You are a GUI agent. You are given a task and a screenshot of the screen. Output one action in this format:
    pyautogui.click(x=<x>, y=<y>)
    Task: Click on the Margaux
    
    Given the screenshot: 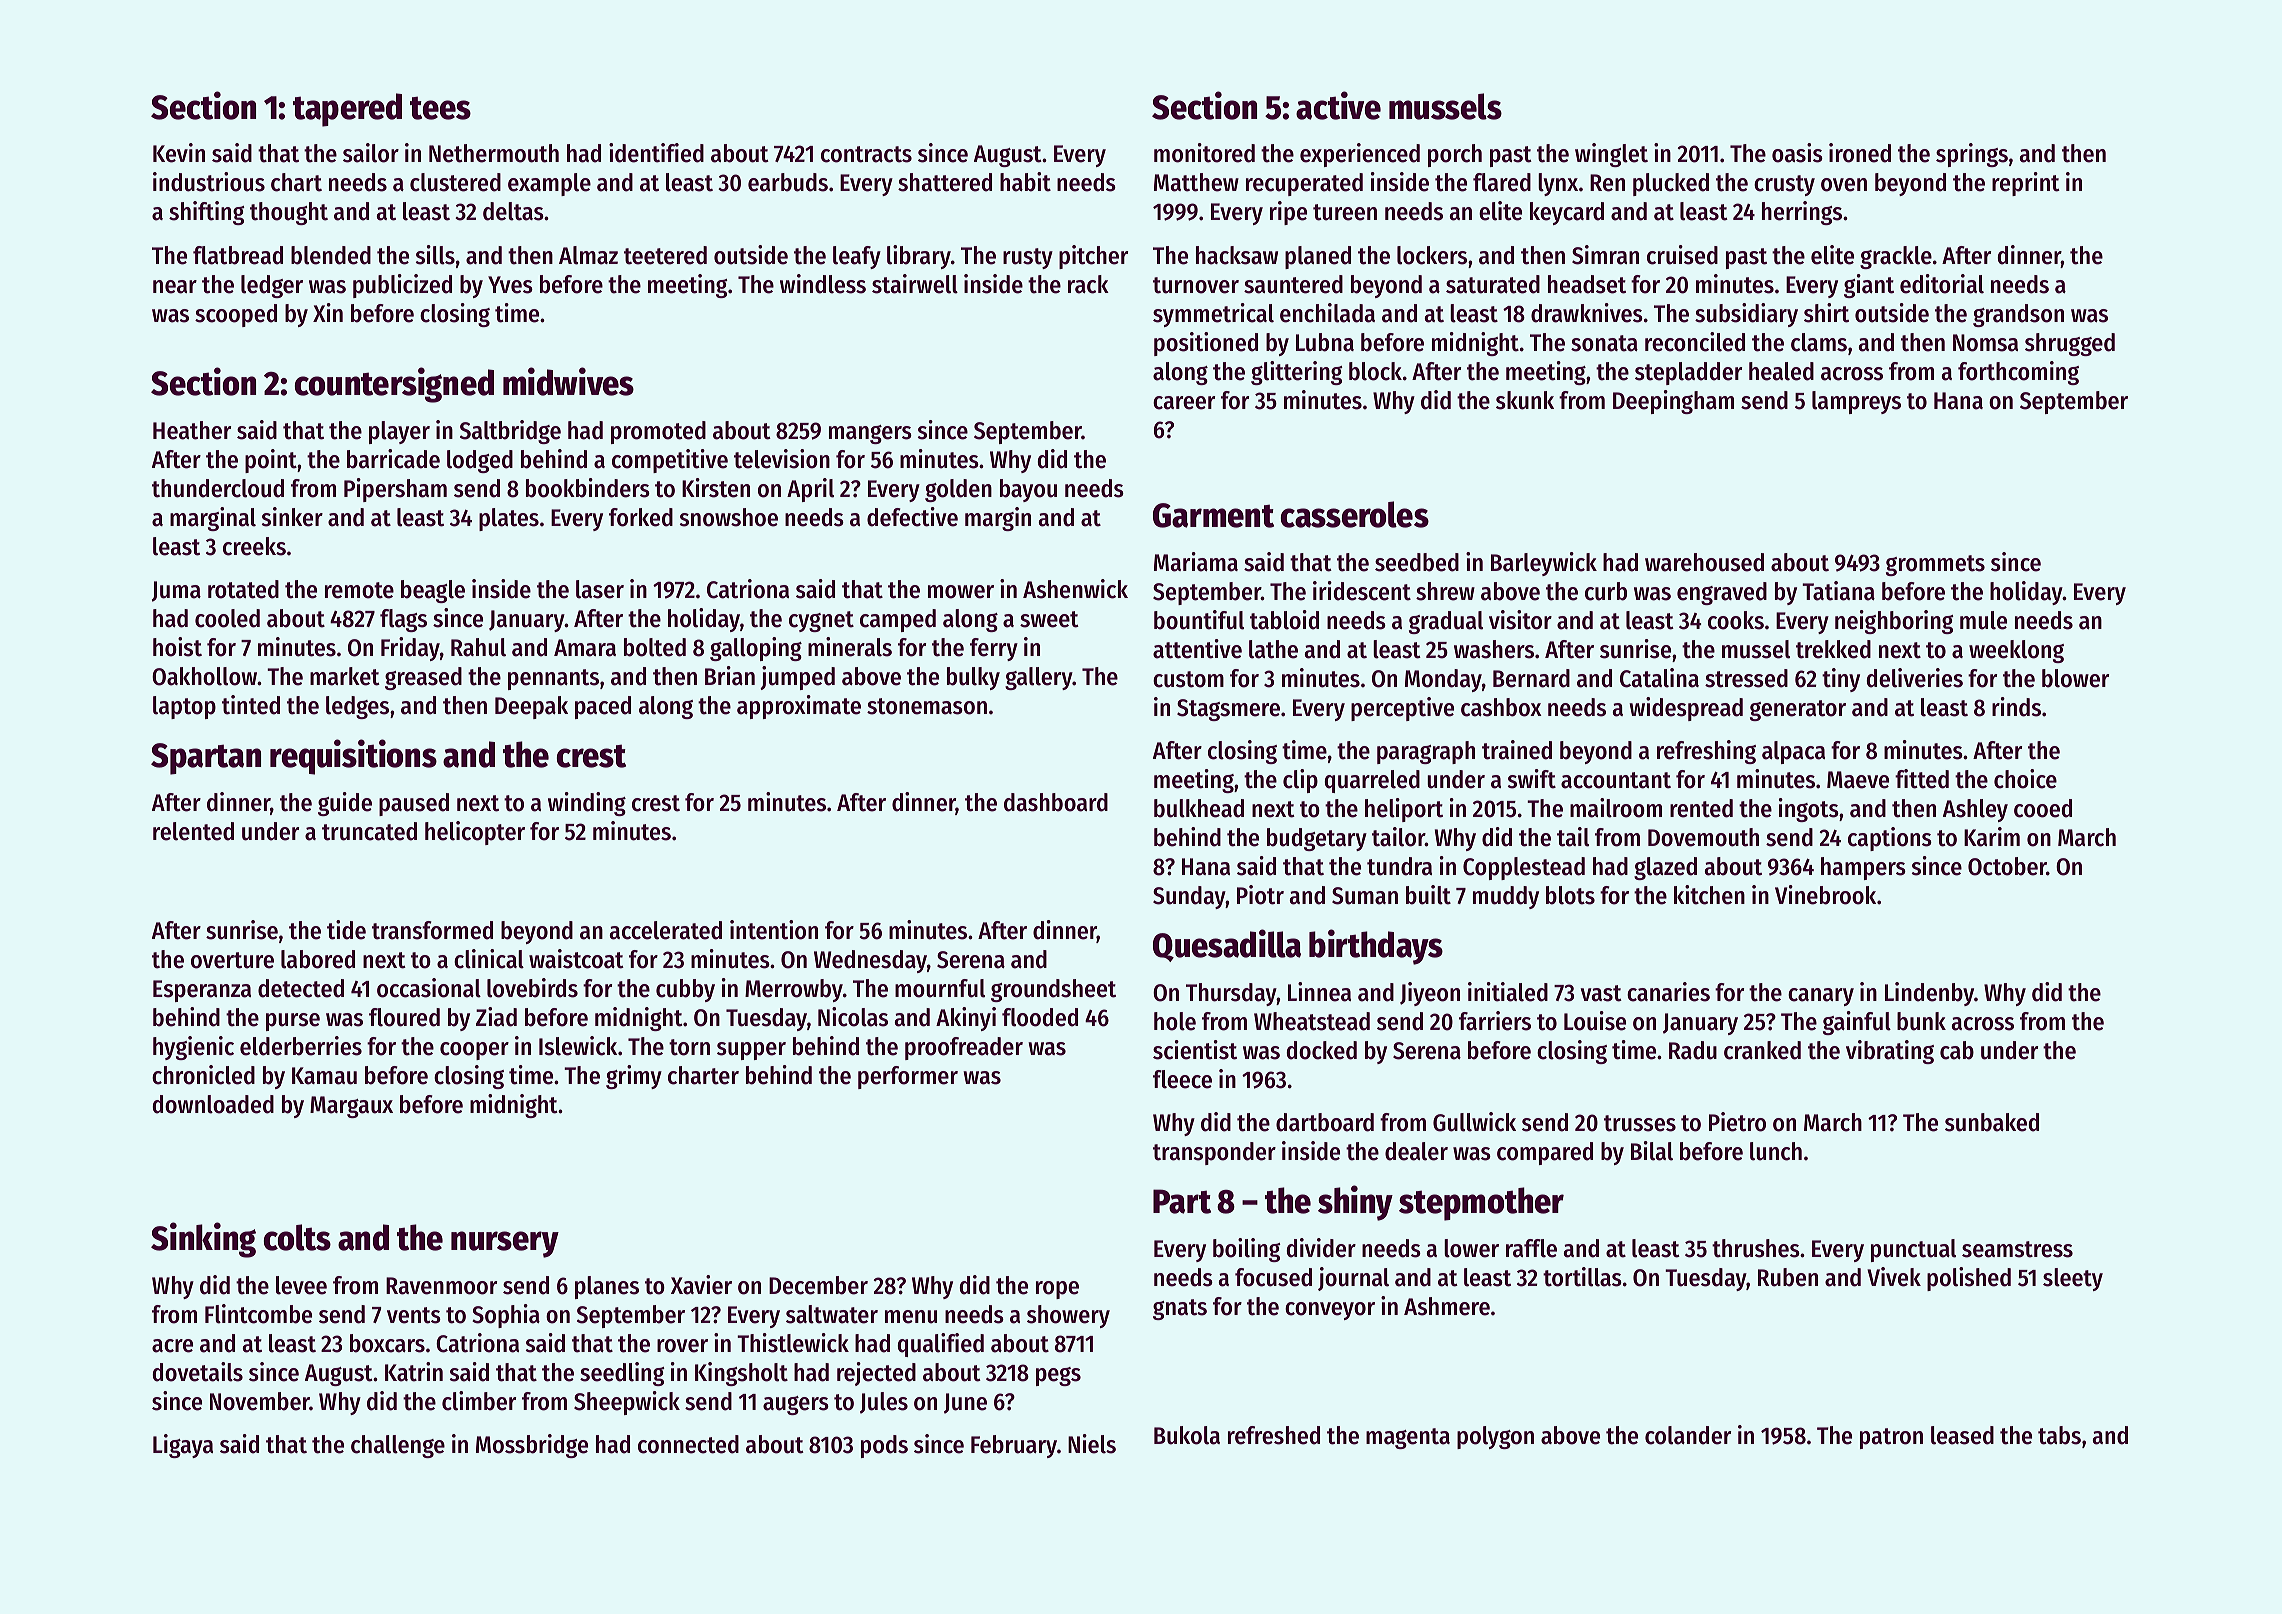 What is the action you would take?
    pyautogui.click(x=351, y=1107)
